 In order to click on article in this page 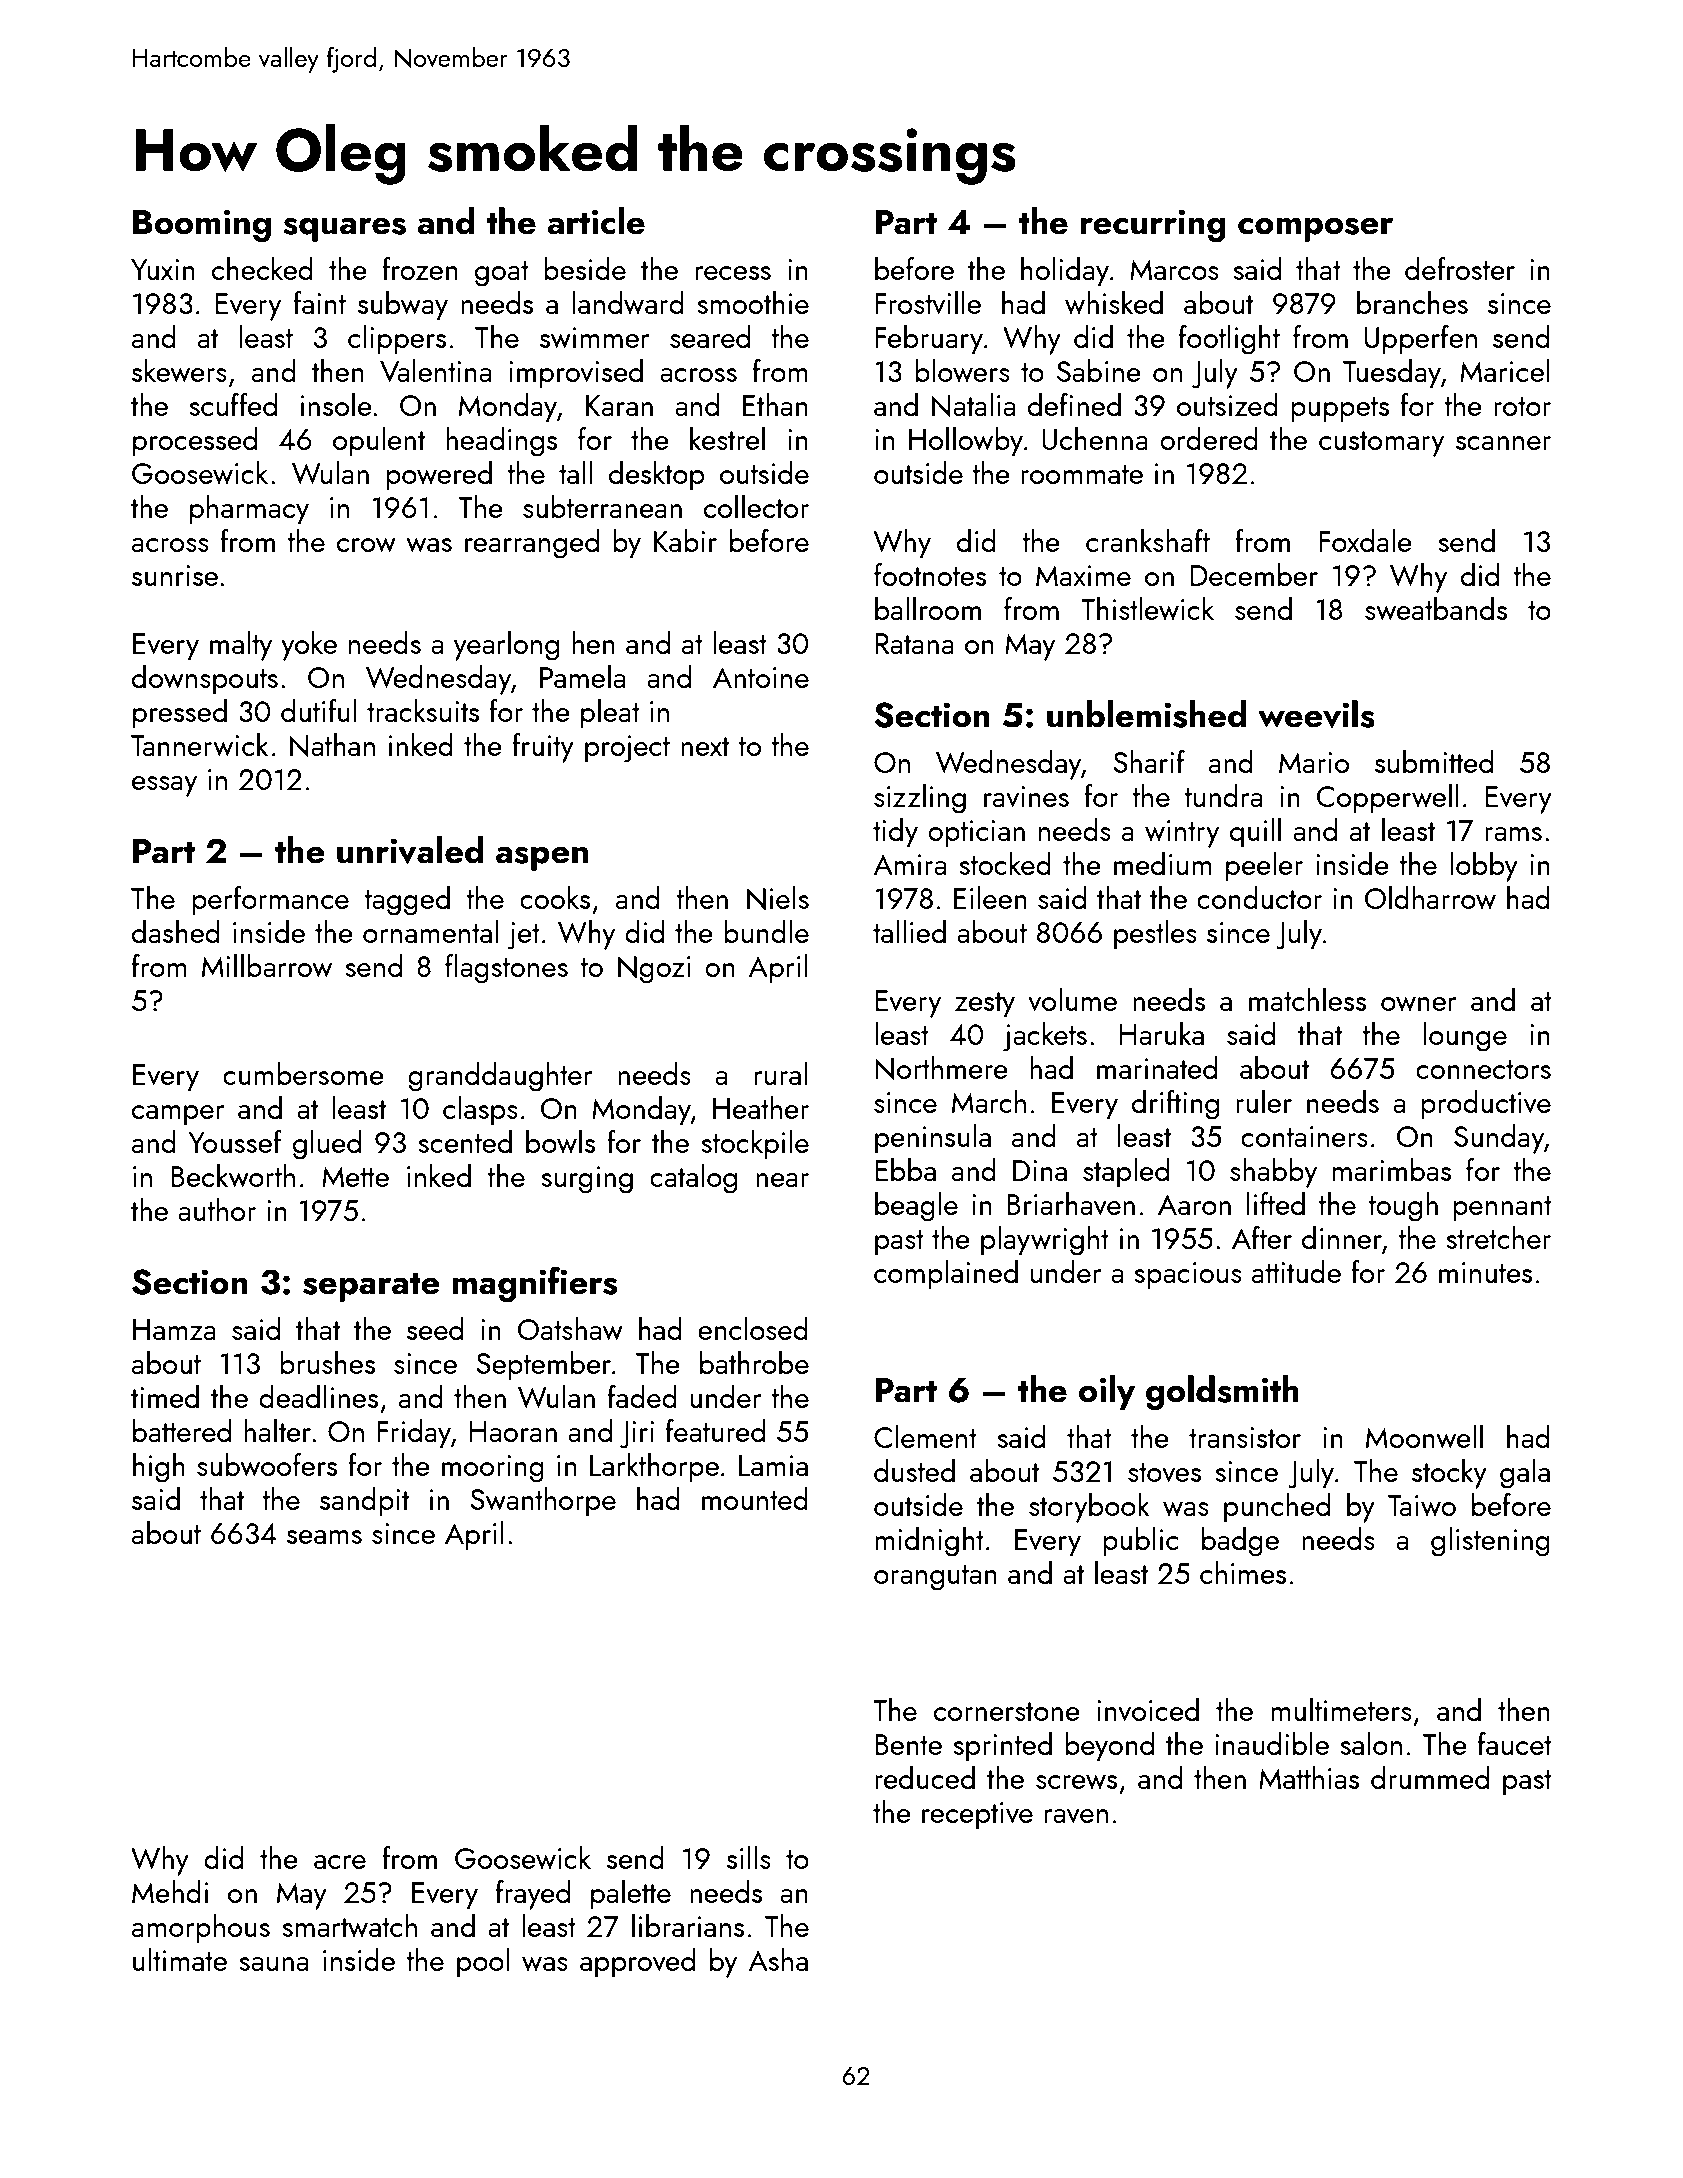, I will do `click(596, 221)`.
